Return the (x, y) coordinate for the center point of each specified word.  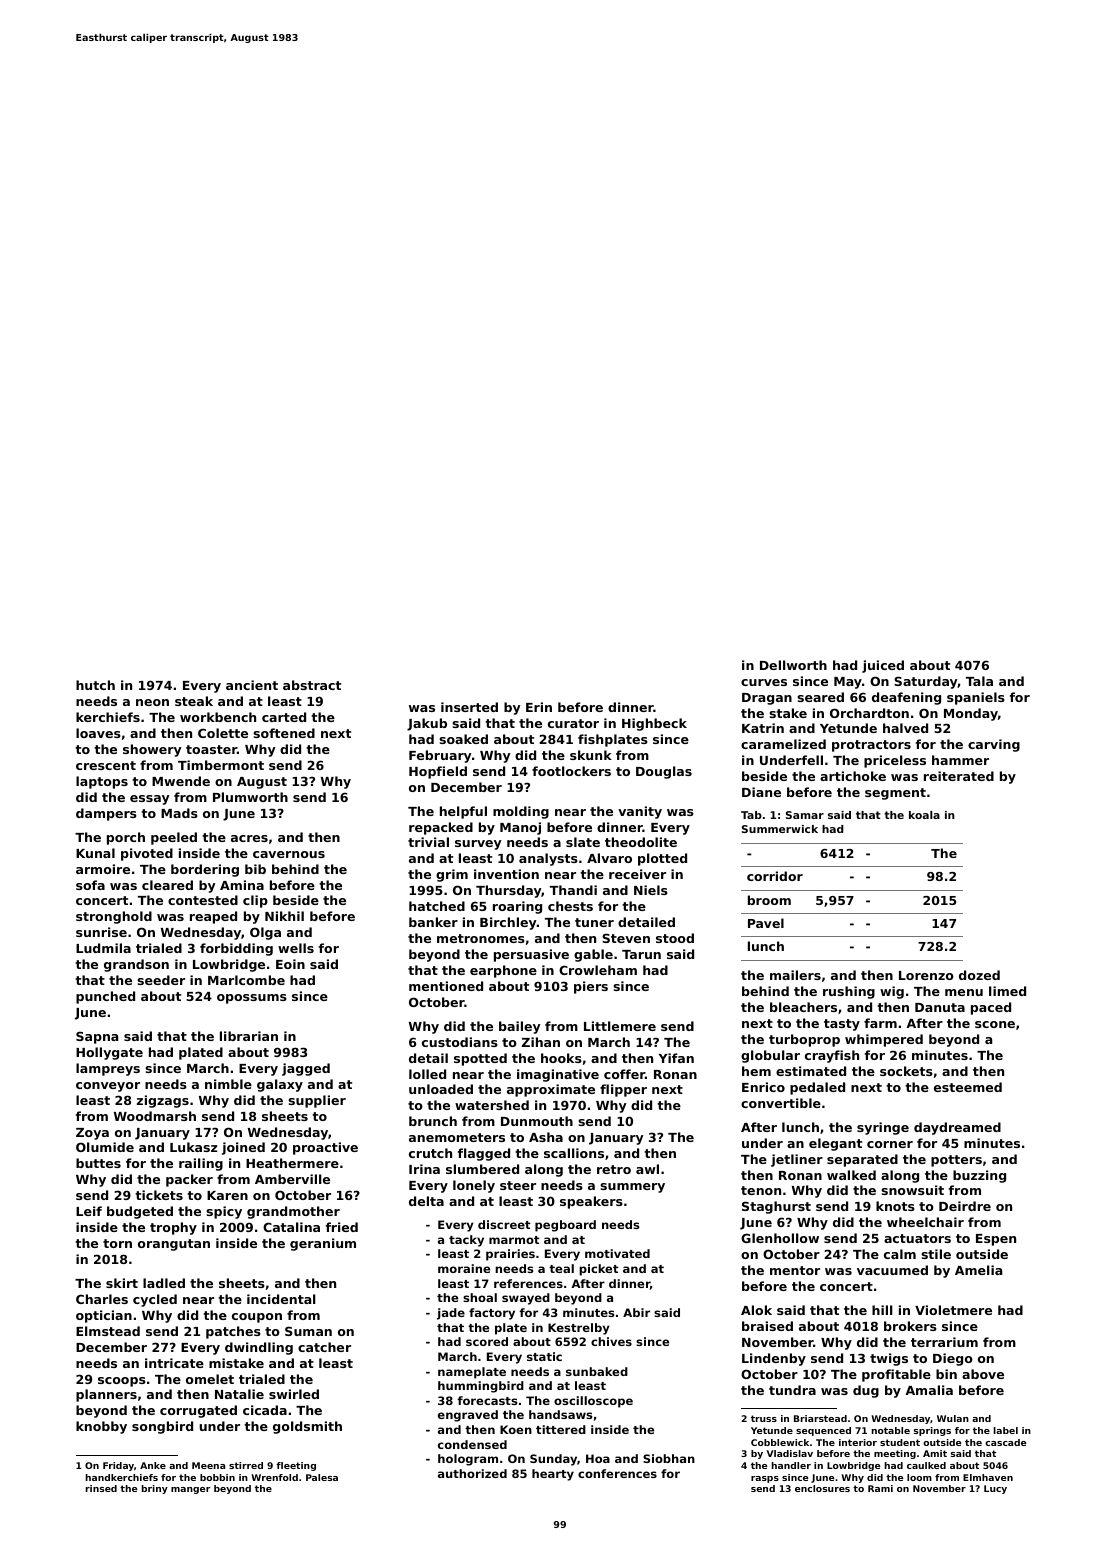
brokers (910, 1326)
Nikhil (284, 916)
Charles (102, 1299)
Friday (118, 1466)
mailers (795, 975)
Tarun (641, 954)
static (544, 1356)
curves (764, 682)
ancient (252, 685)
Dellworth (793, 665)
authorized (472, 1473)
